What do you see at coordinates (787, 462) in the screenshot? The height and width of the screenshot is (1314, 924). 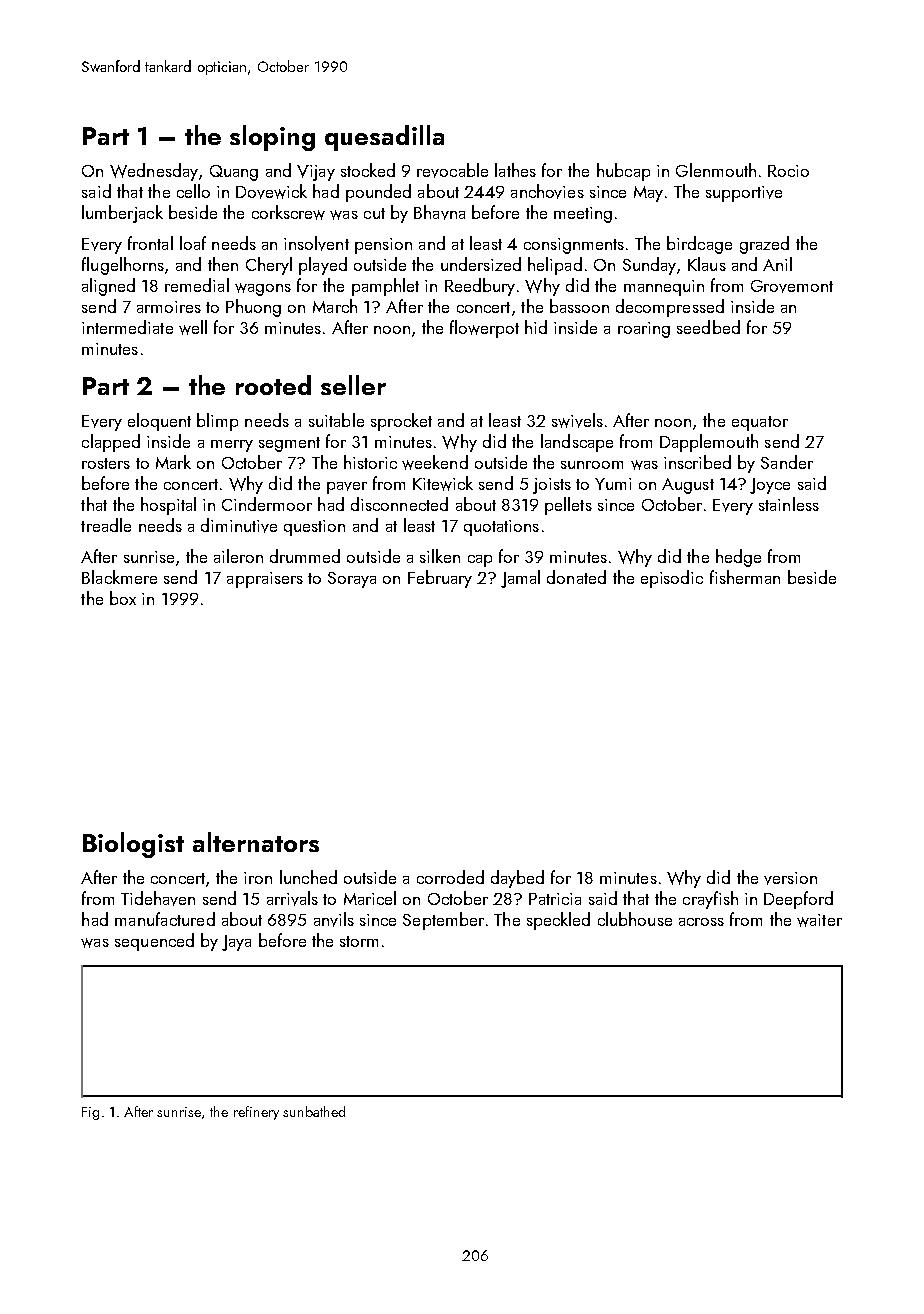 I see `Sander` at bounding box center [787, 462].
